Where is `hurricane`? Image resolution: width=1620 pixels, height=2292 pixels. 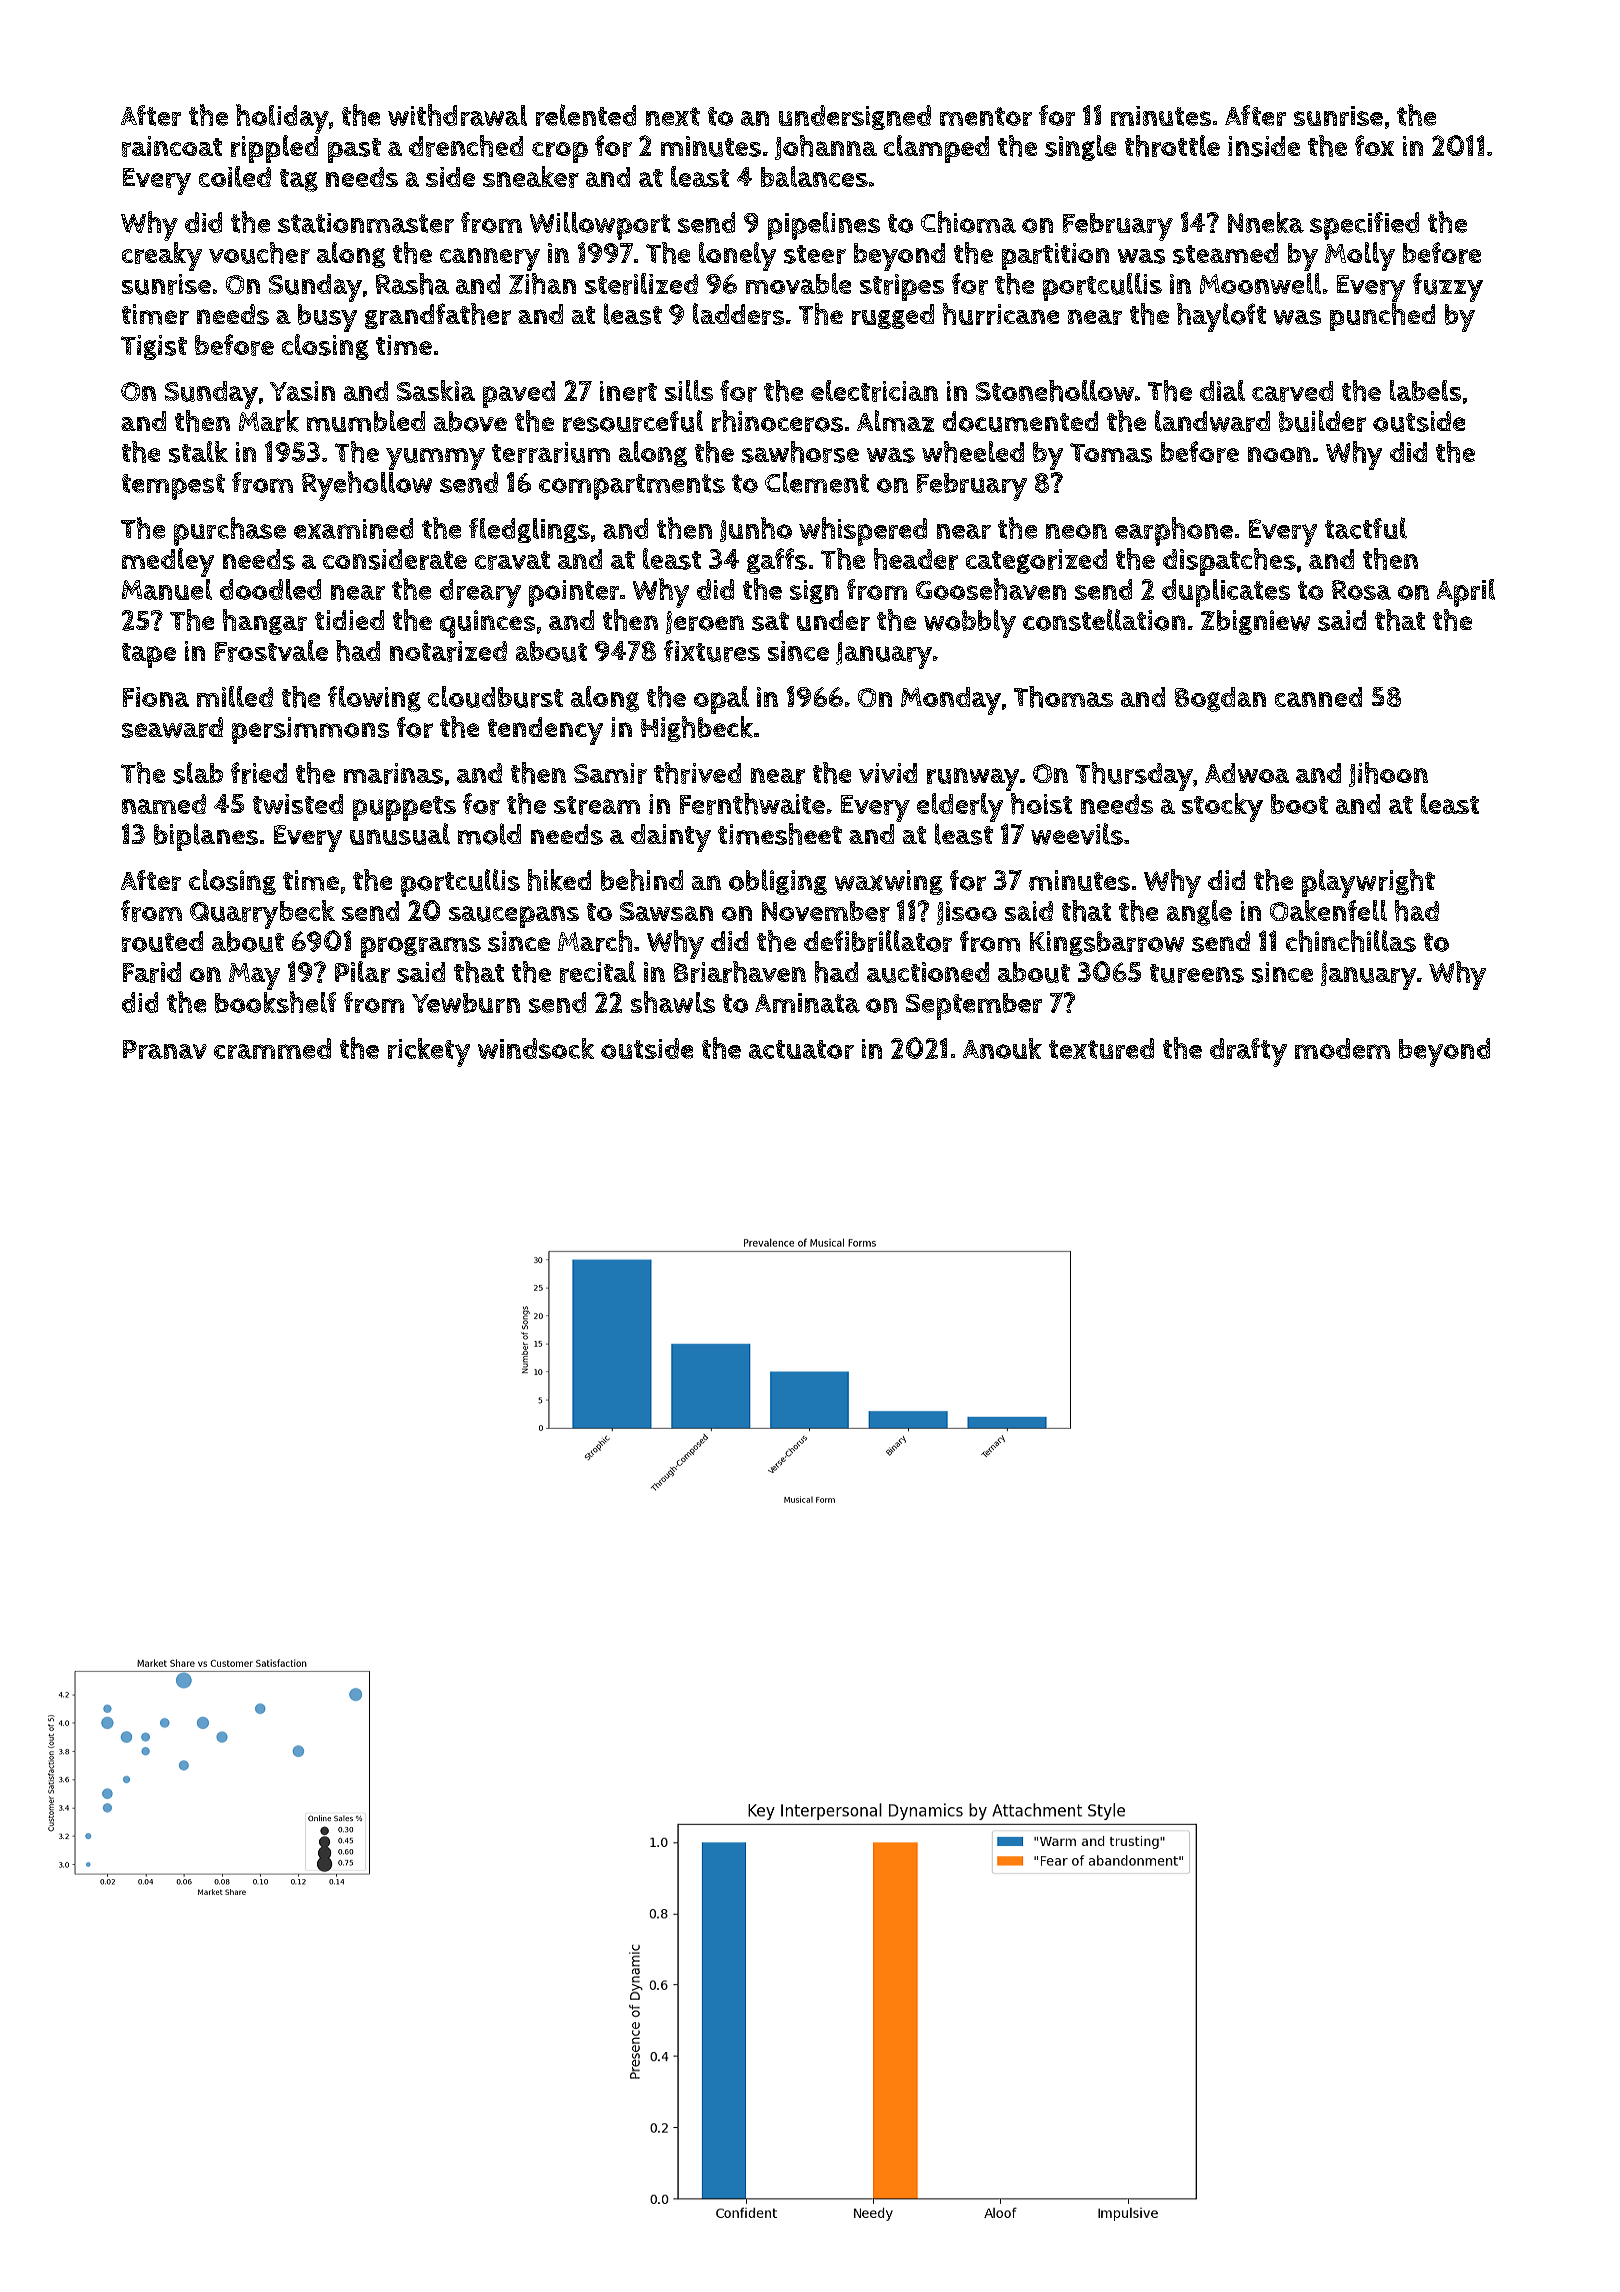
hurricane is located at coordinates (1001, 314).
